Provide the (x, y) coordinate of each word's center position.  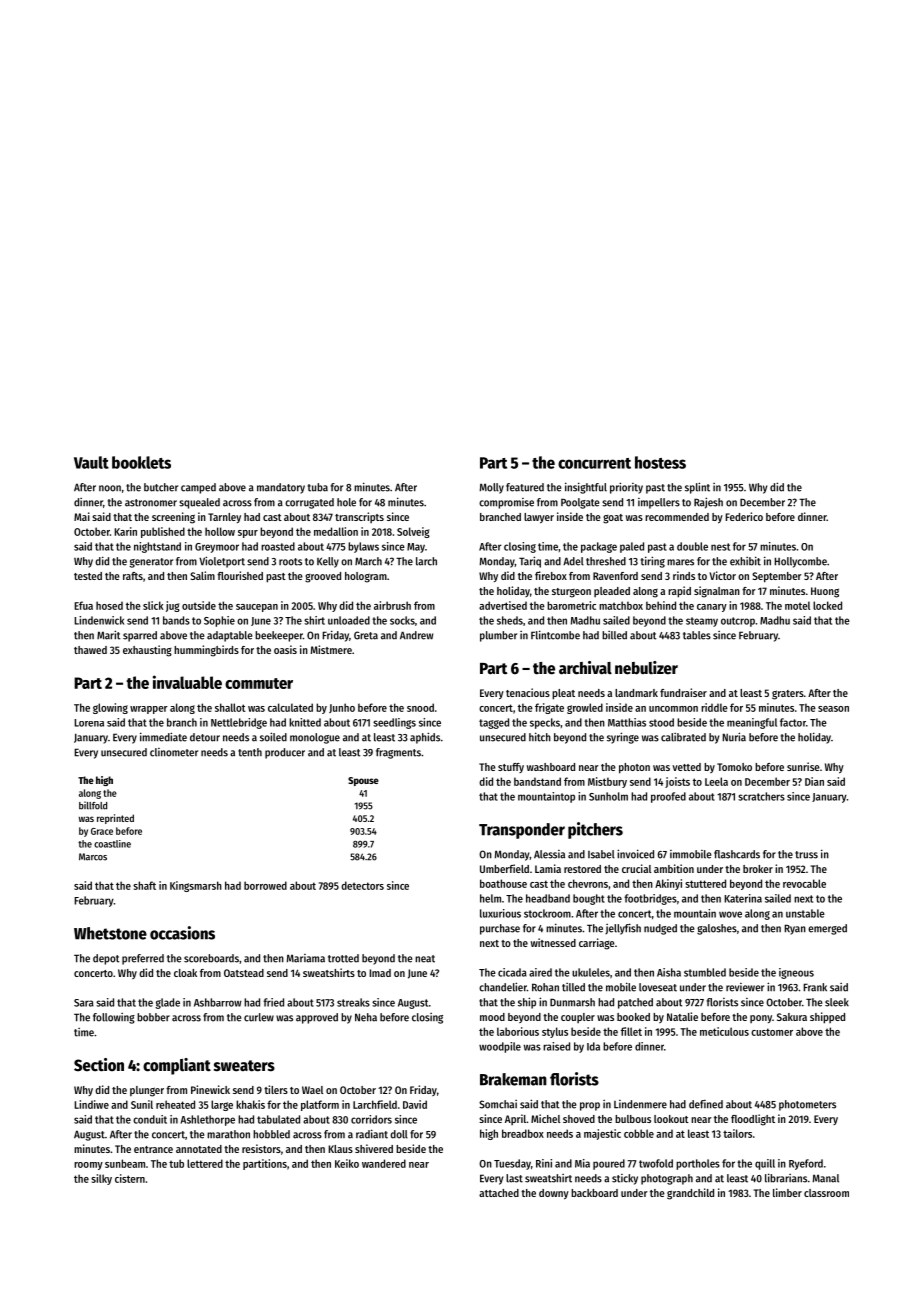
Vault (91, 462)
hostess (660, 462)
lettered (205, 1163)
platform (320, 1105)
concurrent (594, 463)
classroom (826, 1193)
